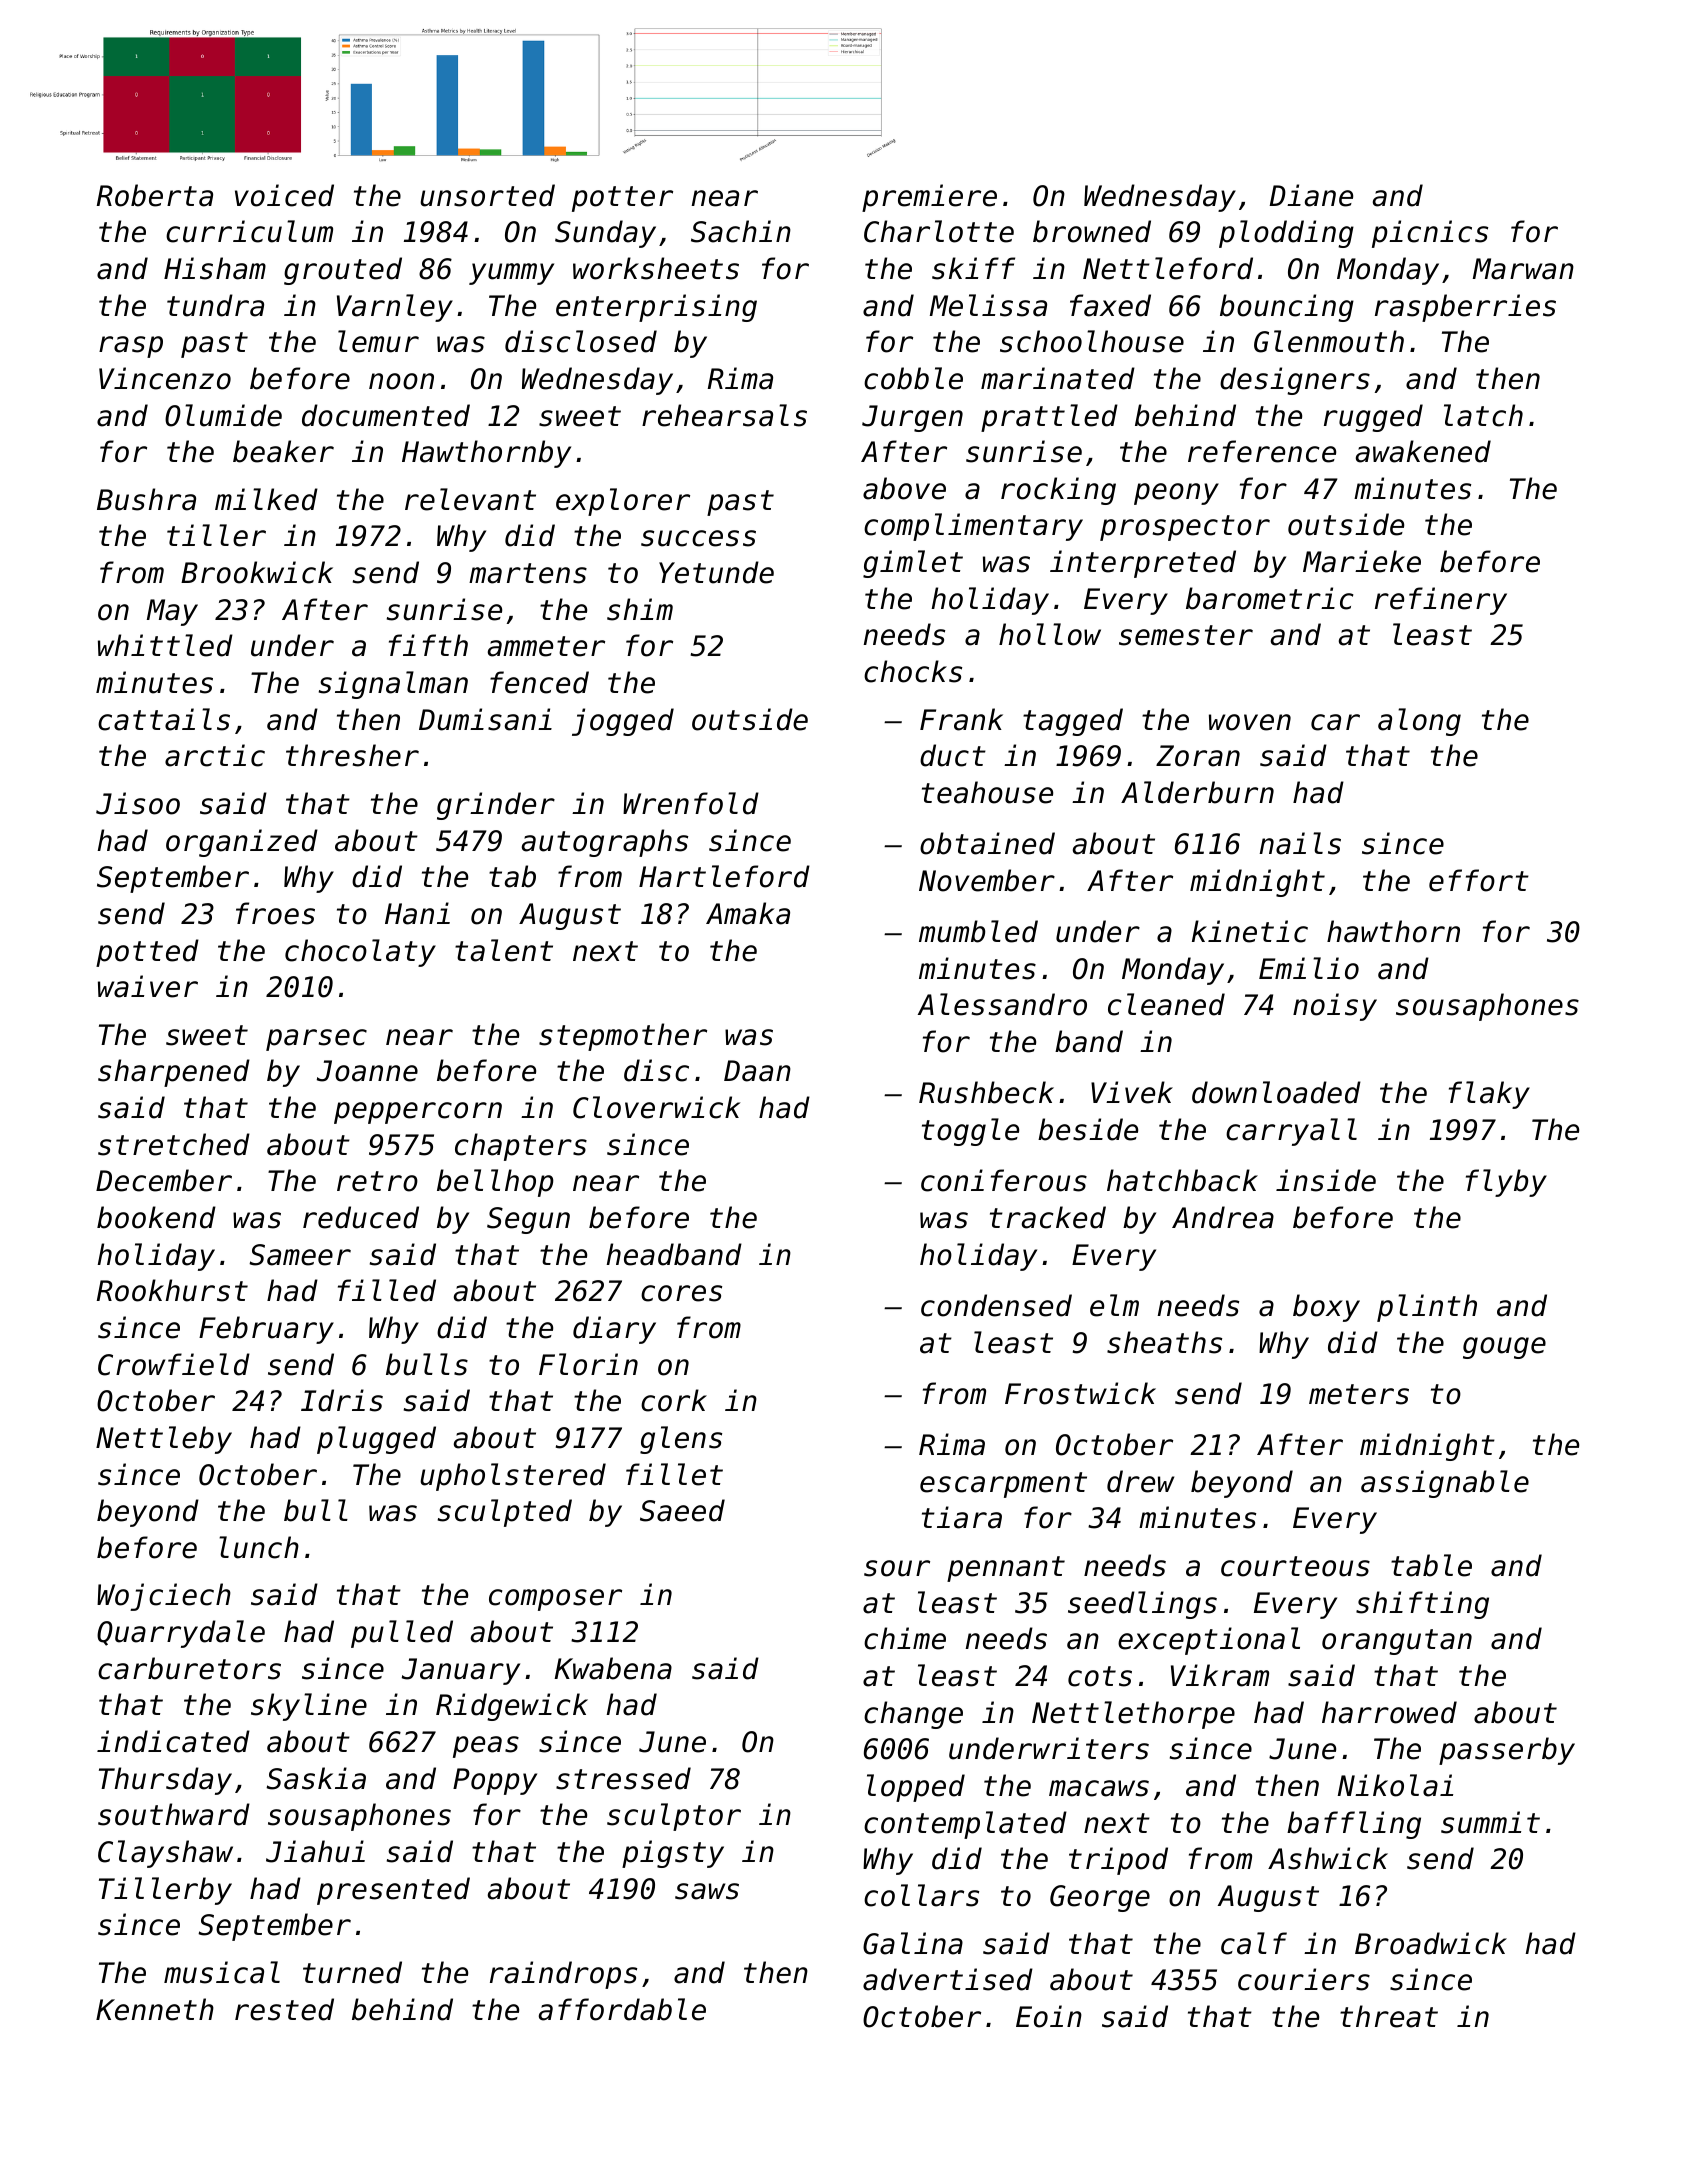 The image size is (1683, 2178). What do you see at coordinates (1504, 1348) in the image?
I see `gouge` at bounding box center [1504, 1348].
